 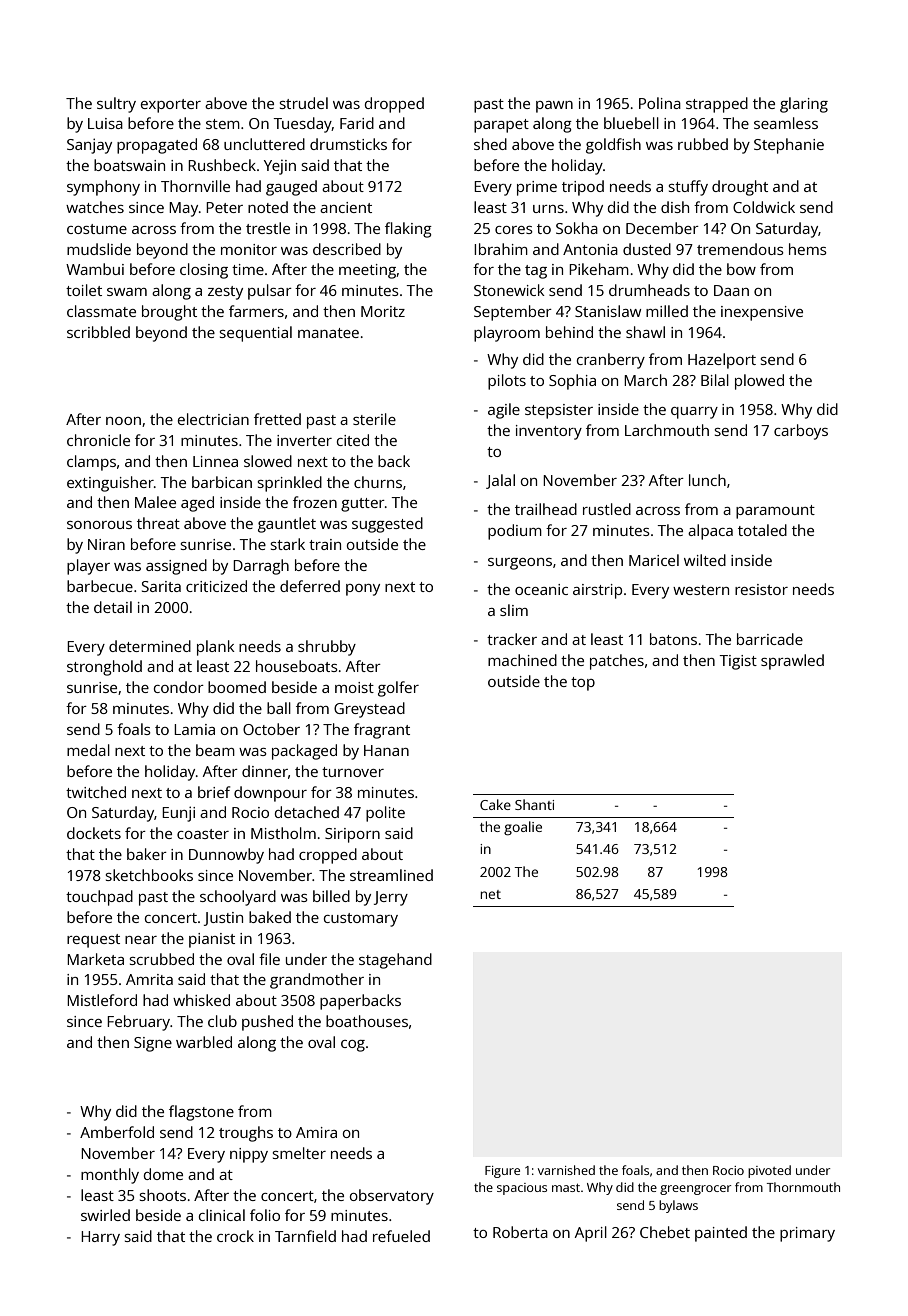 I want to click on closing, so click(x=204, y=271).
